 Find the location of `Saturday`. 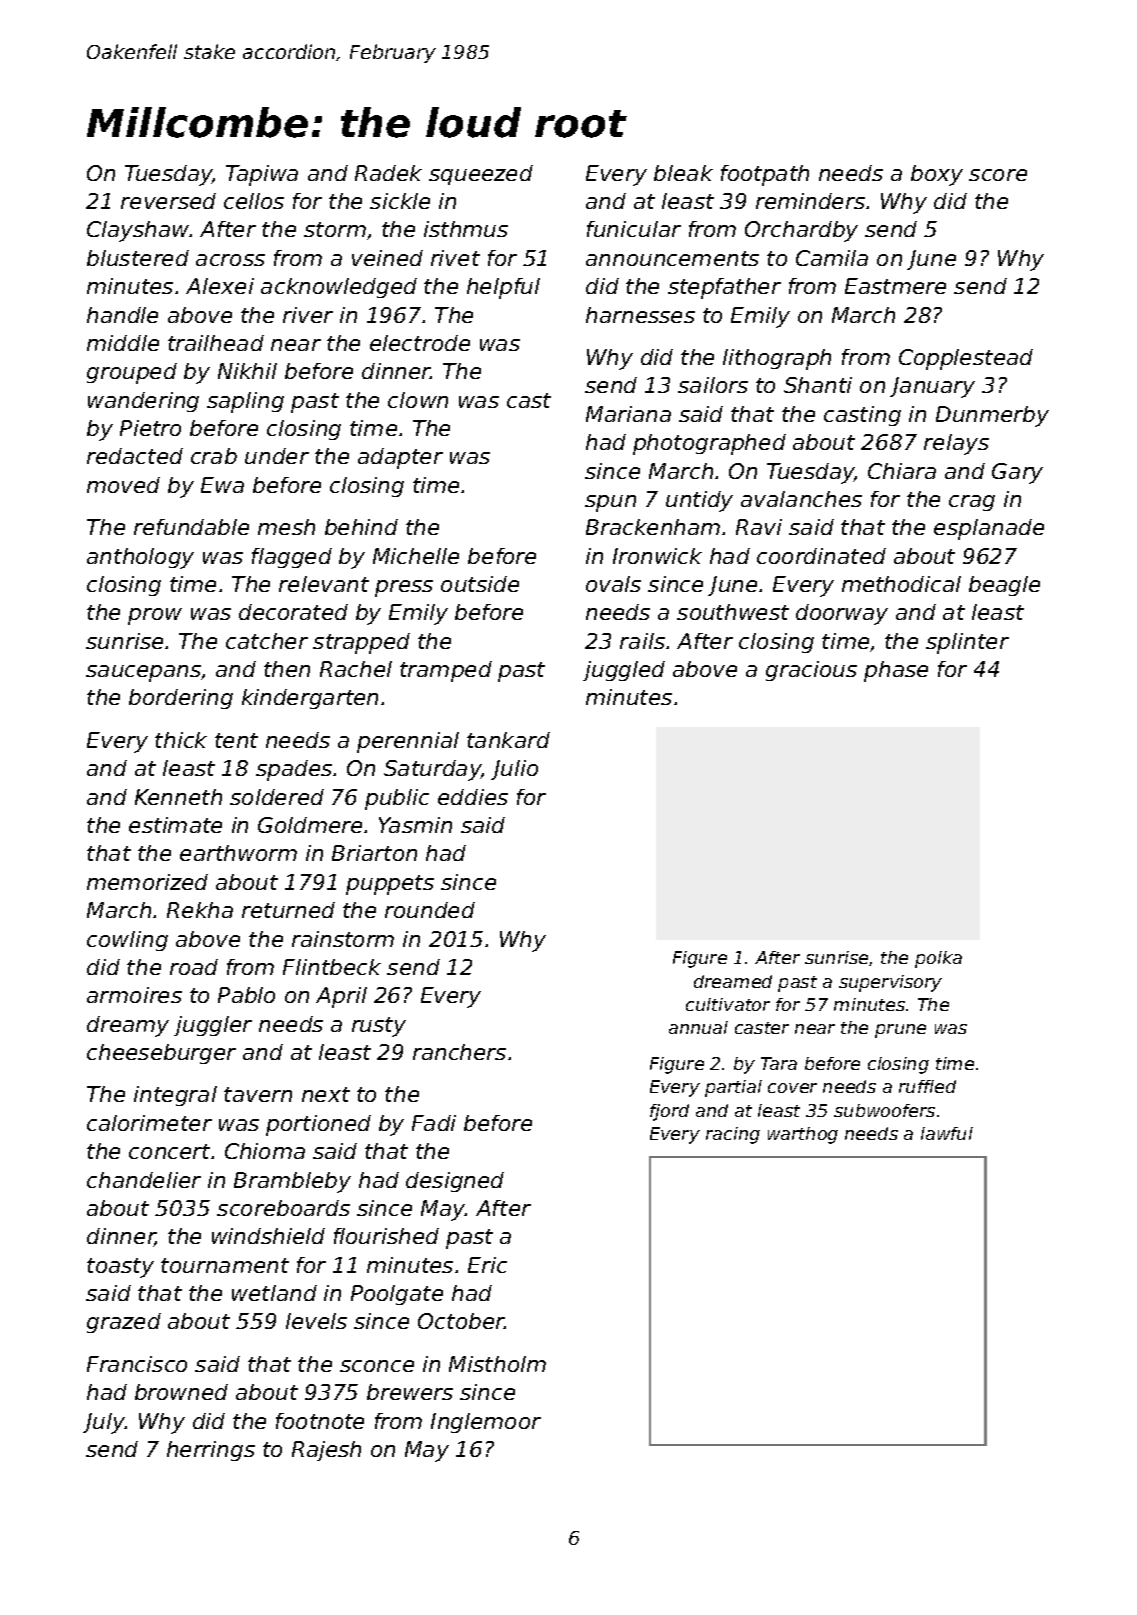

Saturday is located at coordinates (432, 770).
